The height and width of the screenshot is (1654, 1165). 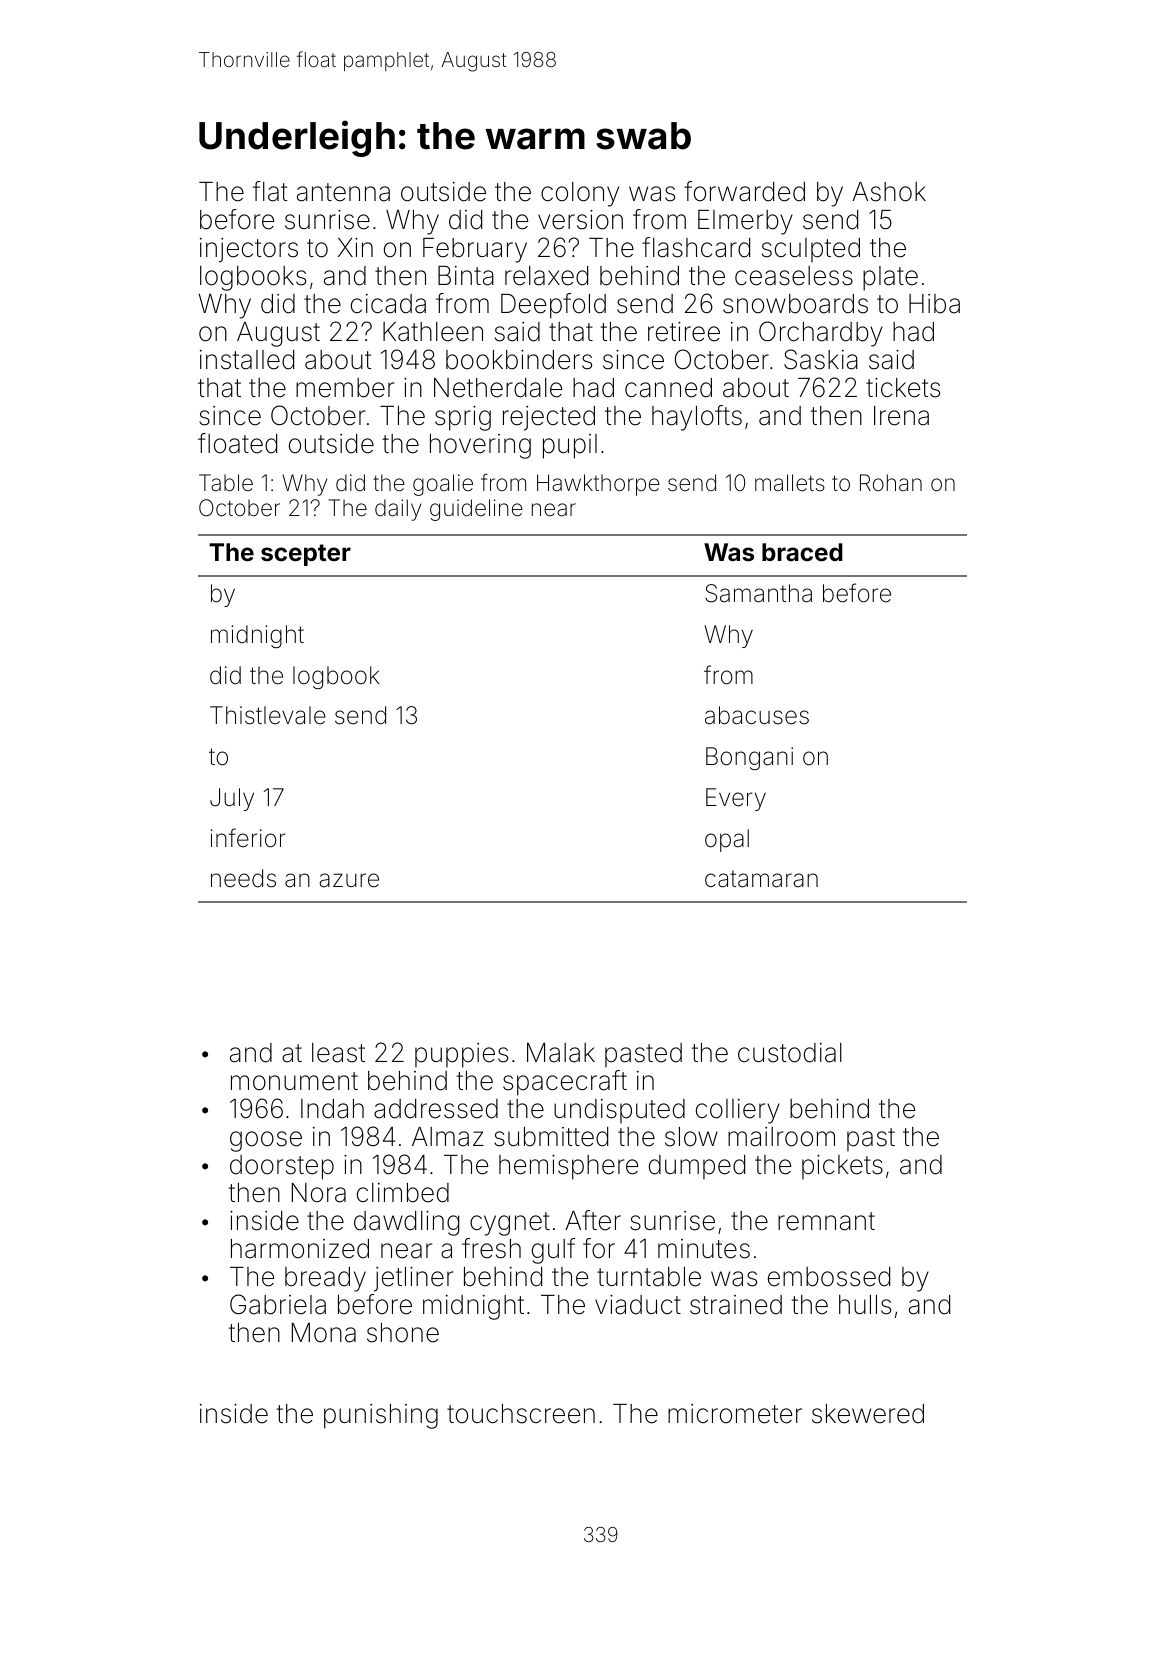 What do you see at coordinates (381, 1416) in the screenshot?
I see `punishing` at bounding box center [381, 1416].
